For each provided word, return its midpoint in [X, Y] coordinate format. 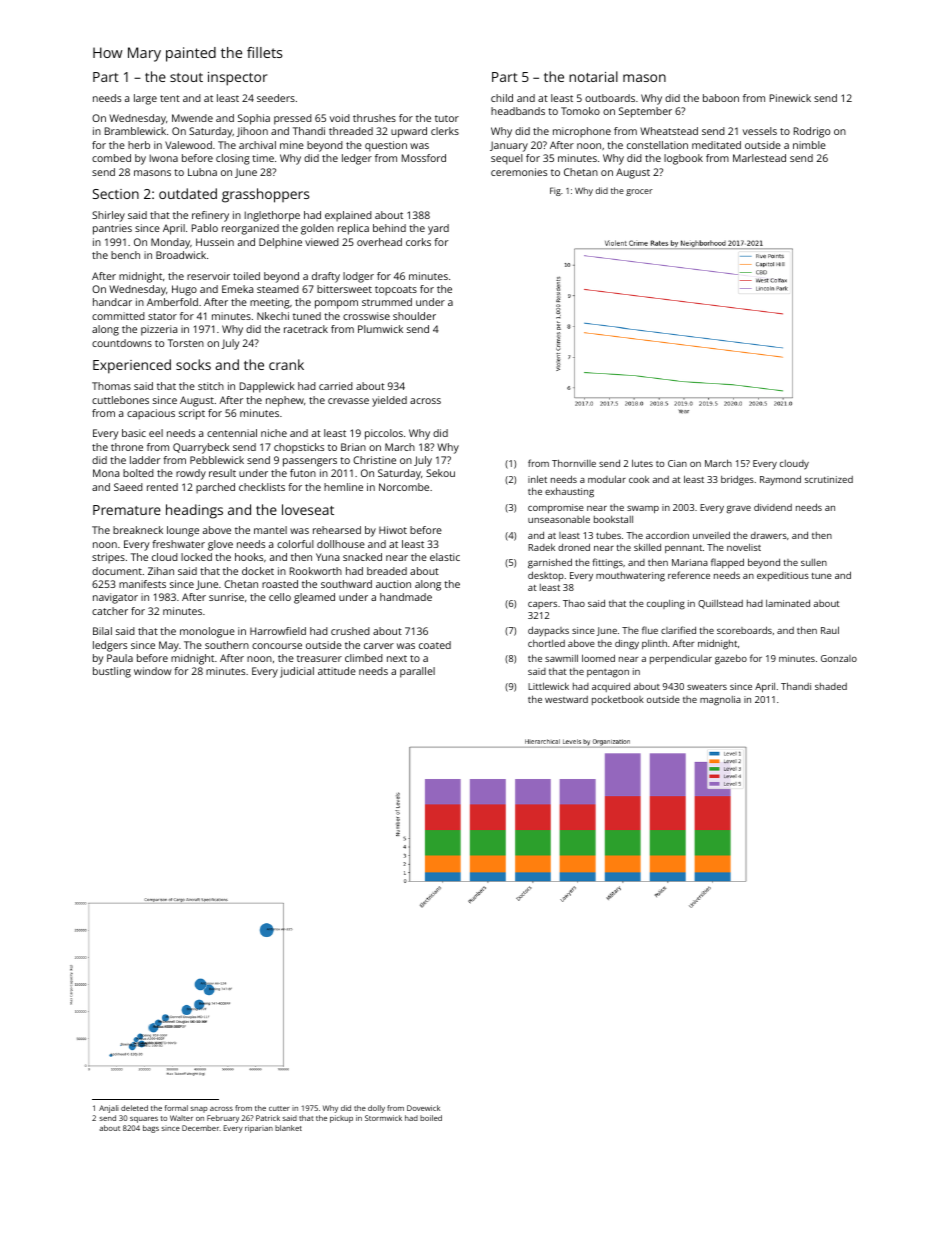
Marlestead [759, 158]
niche [274, 433]
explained [348, 216]
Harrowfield [278, 631]
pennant [683, 549]
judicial [297, 672]
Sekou [440, 473]
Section [116, 194]
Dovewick [423, 1108]
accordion [667, 535]
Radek [541, 547]
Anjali [109, 1109]
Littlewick [548, 686]
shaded [831, 686]
